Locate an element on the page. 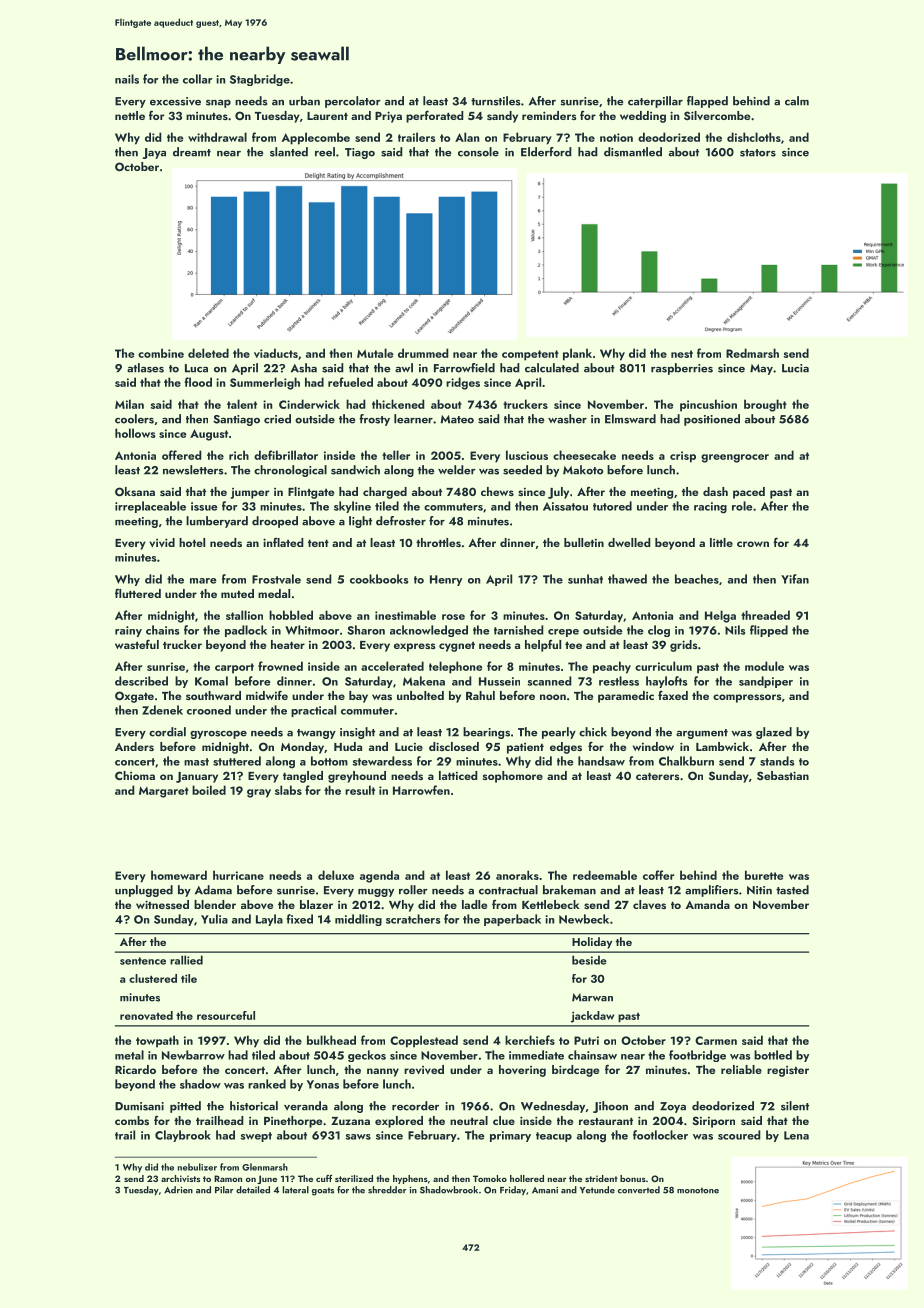 This document has height=1308, width=924. scratchers is located at coordinates (413, 919).
